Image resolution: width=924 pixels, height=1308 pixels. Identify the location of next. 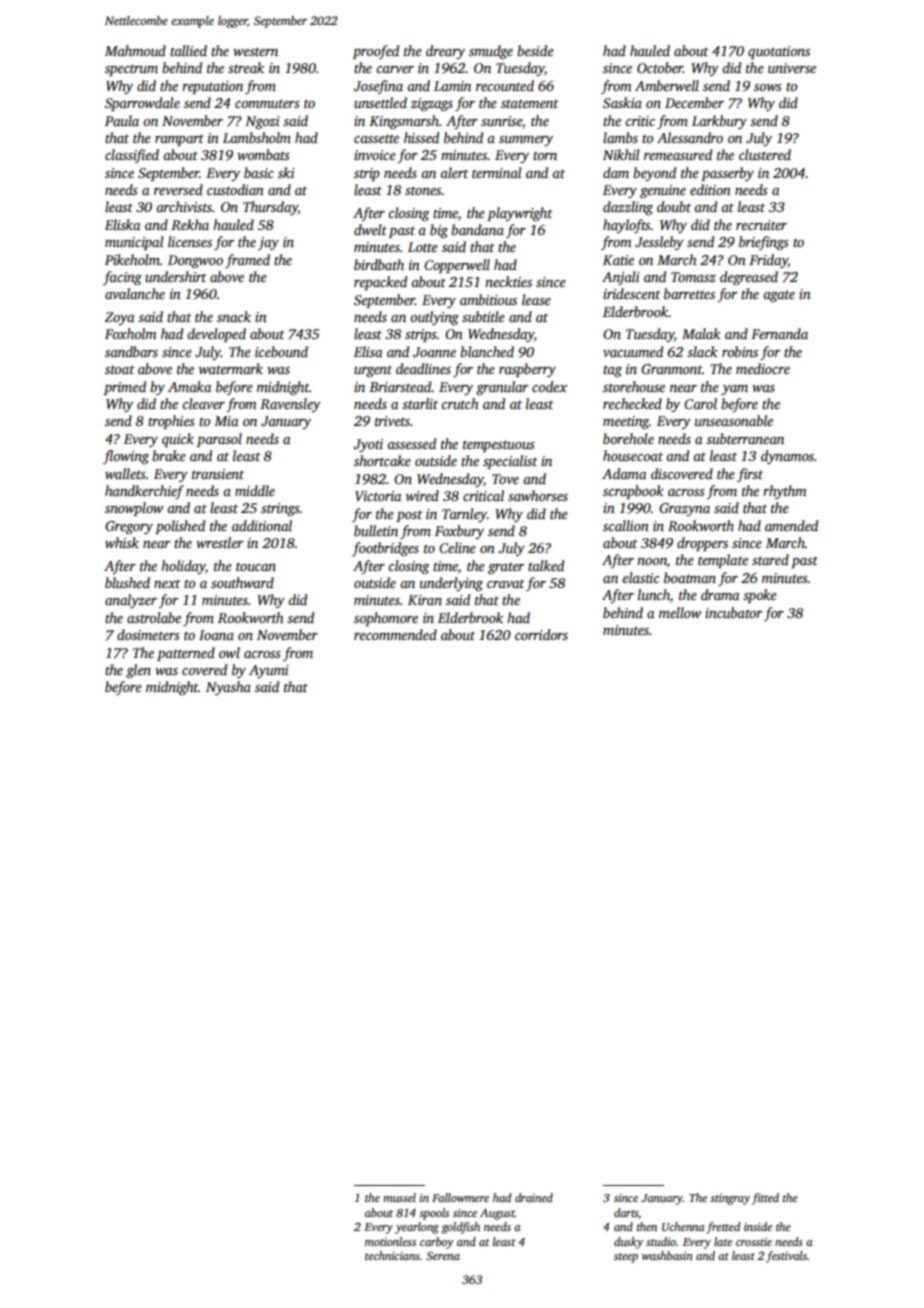
(167, 583).
